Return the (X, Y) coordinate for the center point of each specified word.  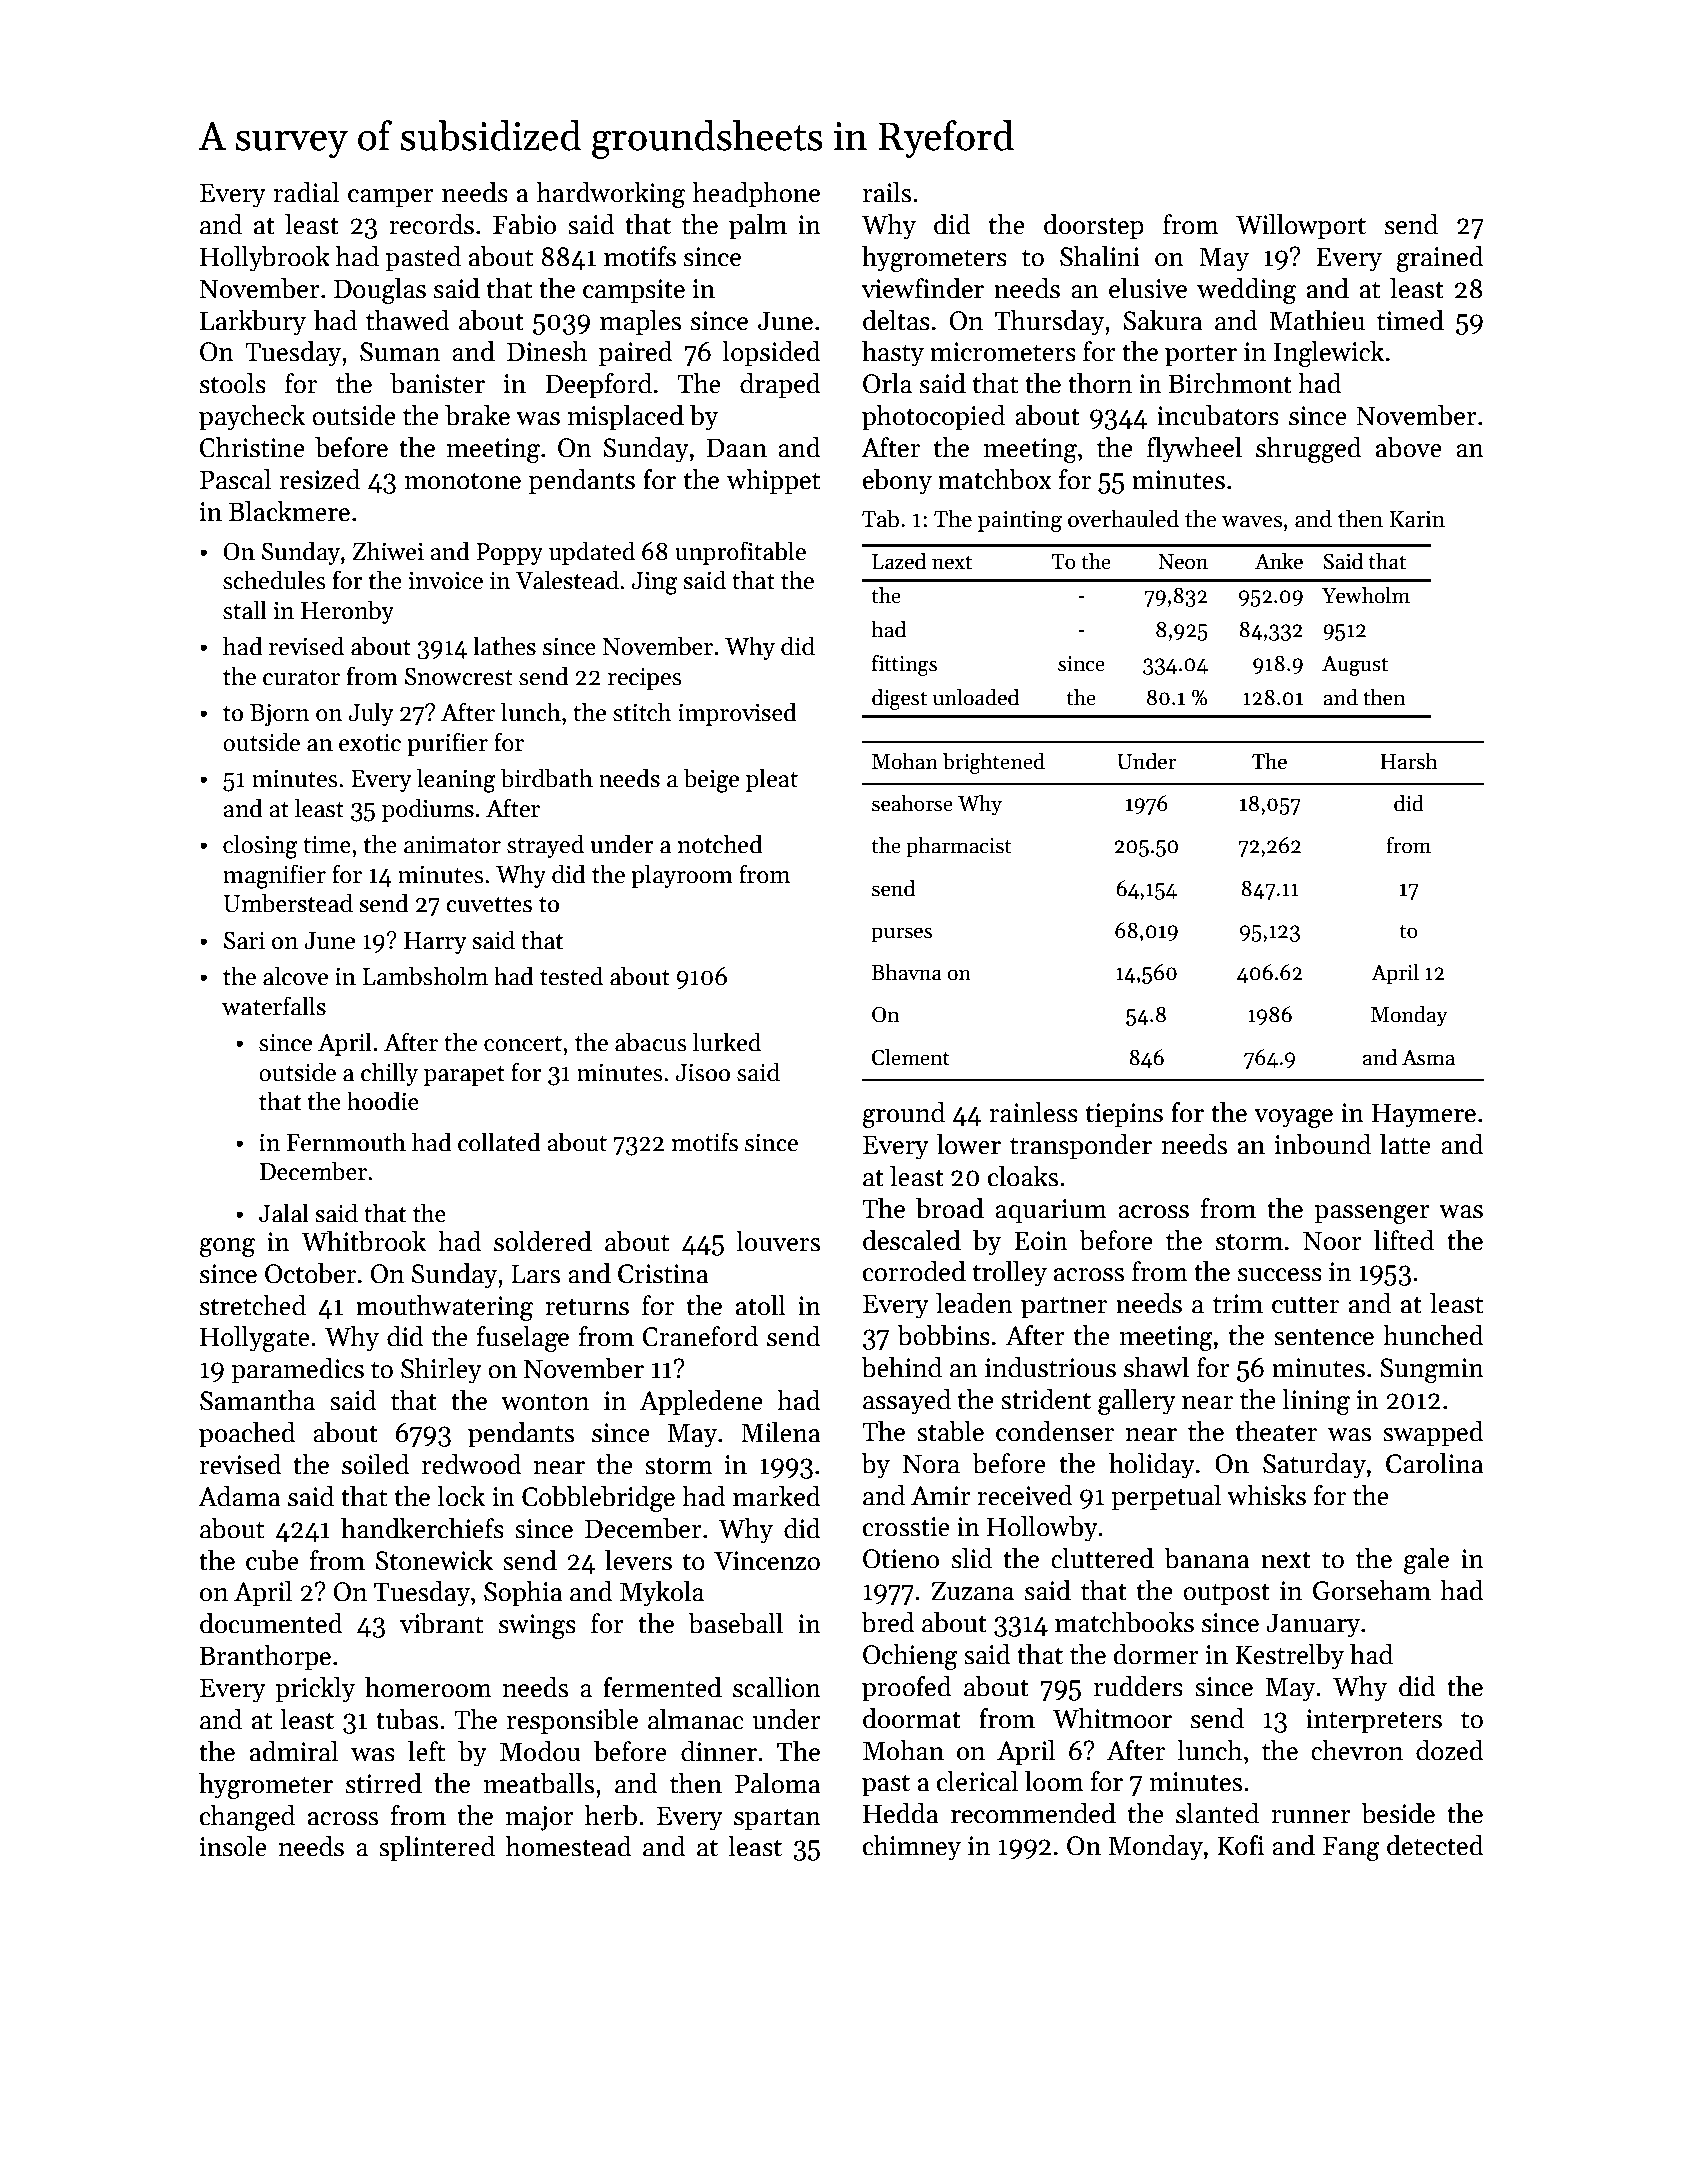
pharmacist (958, 847)
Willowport (1301, 227)
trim (1238, 1304)
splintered (437, 1849)
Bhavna (907, 972)
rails (887, 192)
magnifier (274, 876)
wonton (545, 1402)
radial (306, 192)
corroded (914, 1271)
